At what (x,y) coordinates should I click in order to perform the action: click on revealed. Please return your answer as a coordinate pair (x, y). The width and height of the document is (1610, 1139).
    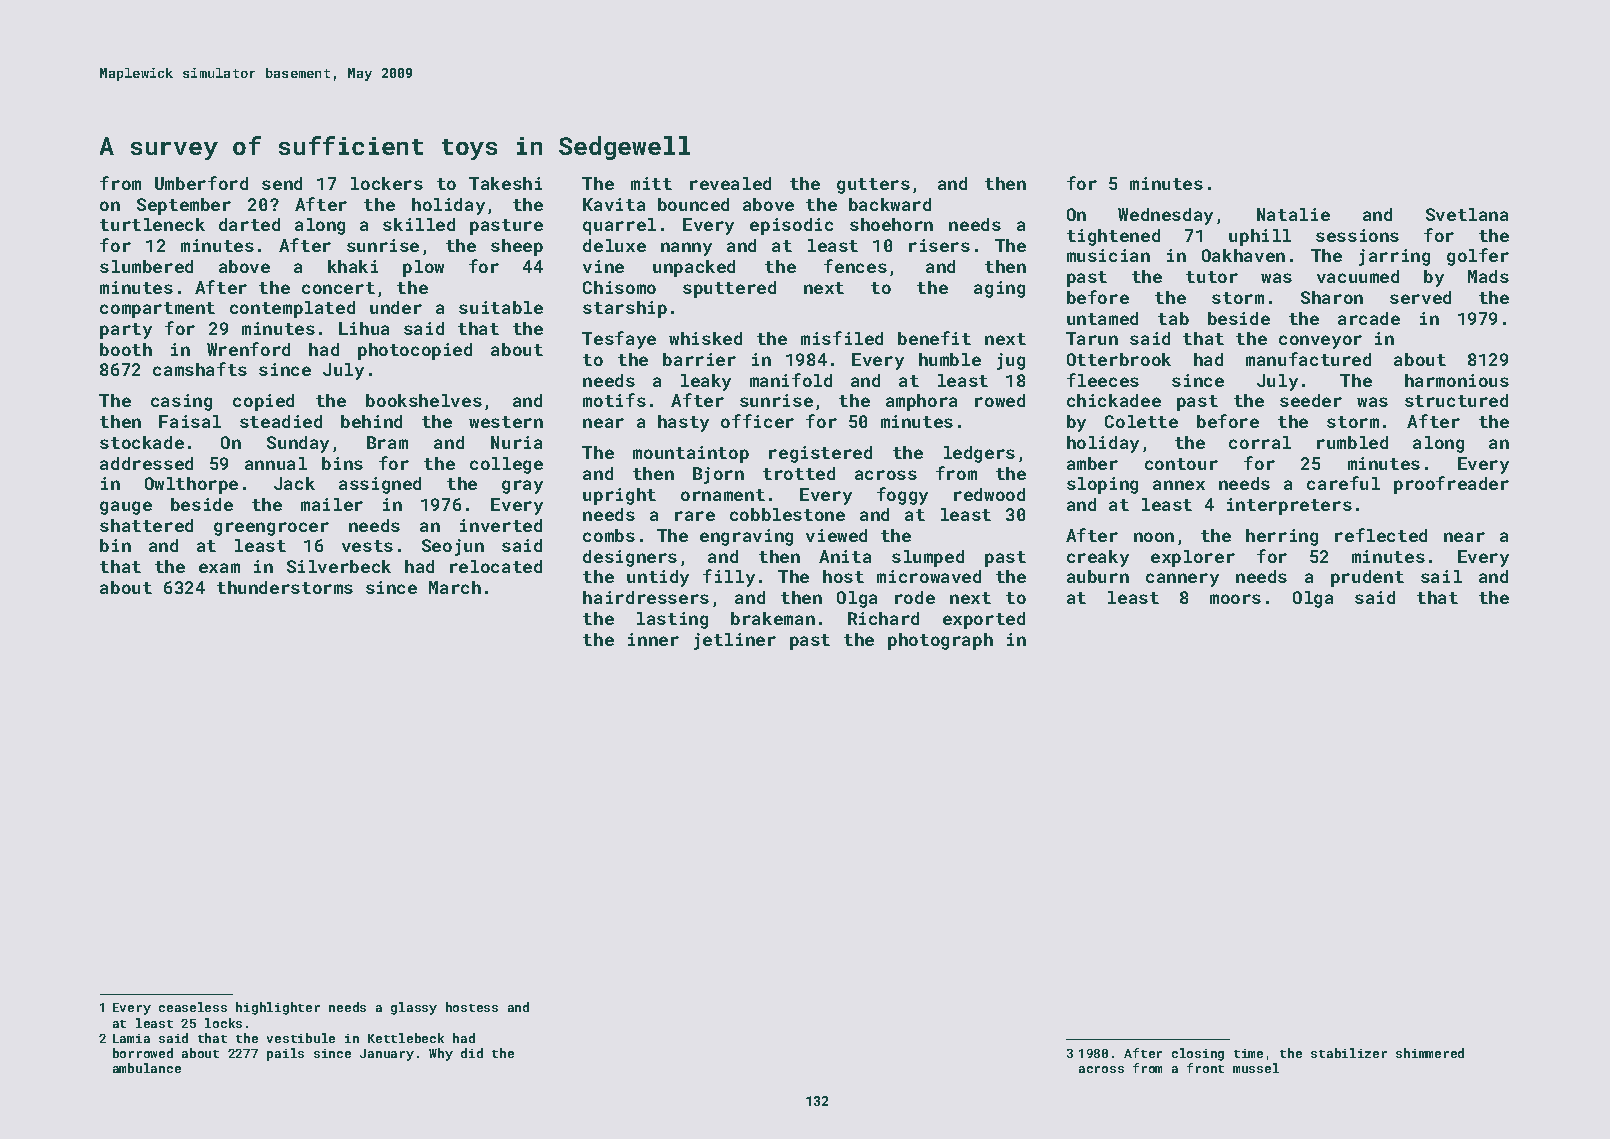
    Looking at the image, I should click on (730, 183).
